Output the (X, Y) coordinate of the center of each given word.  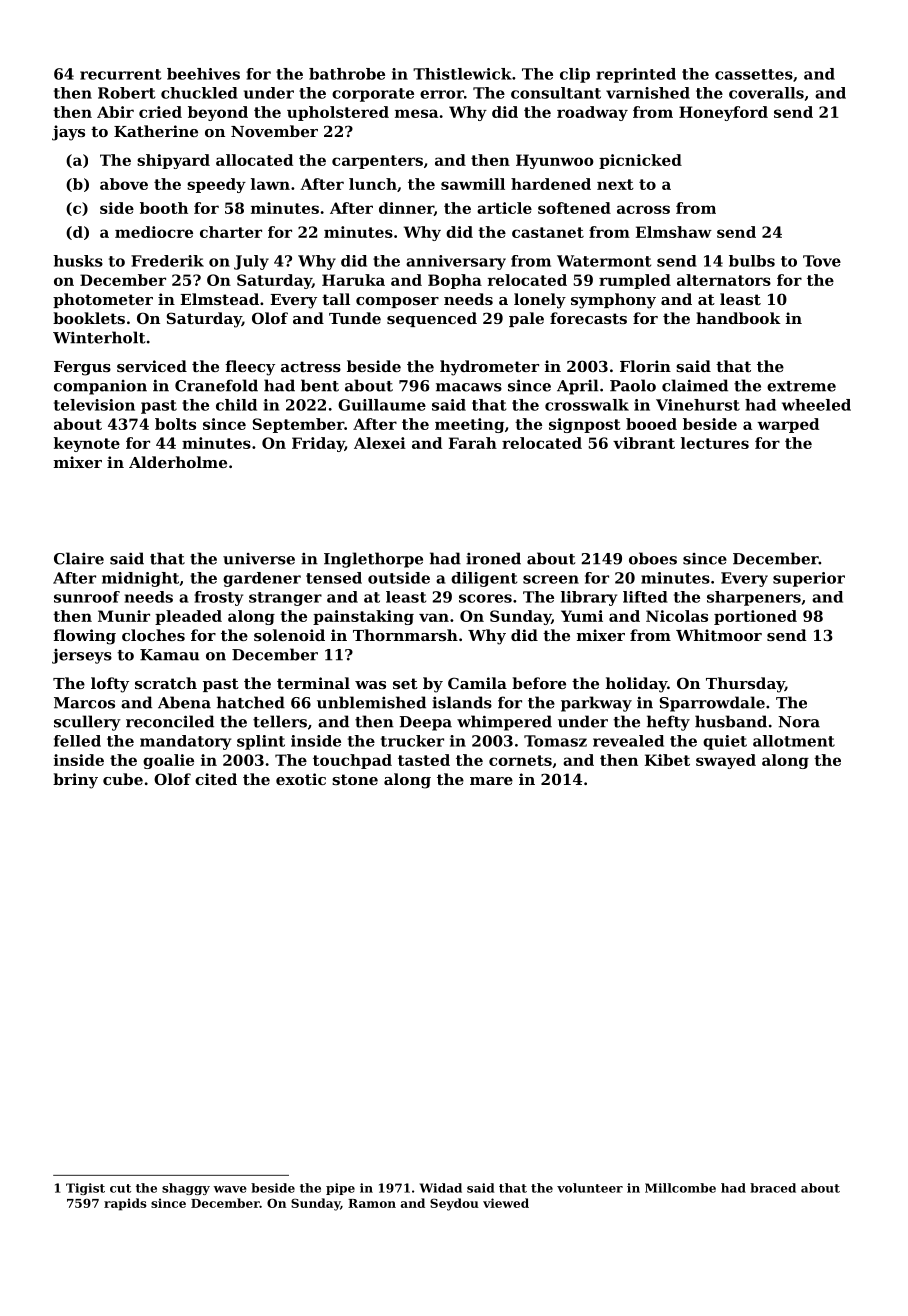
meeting (469, 425)
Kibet (667, 760)
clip (575, 75)
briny (75, 781)
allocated (254, 160)
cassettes (754, 74)
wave (230, 1189)
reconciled (170, 721)
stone (355, 779)
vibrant (644, 443)
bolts (175, 424)
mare (491, 781)
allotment (794, 741)
